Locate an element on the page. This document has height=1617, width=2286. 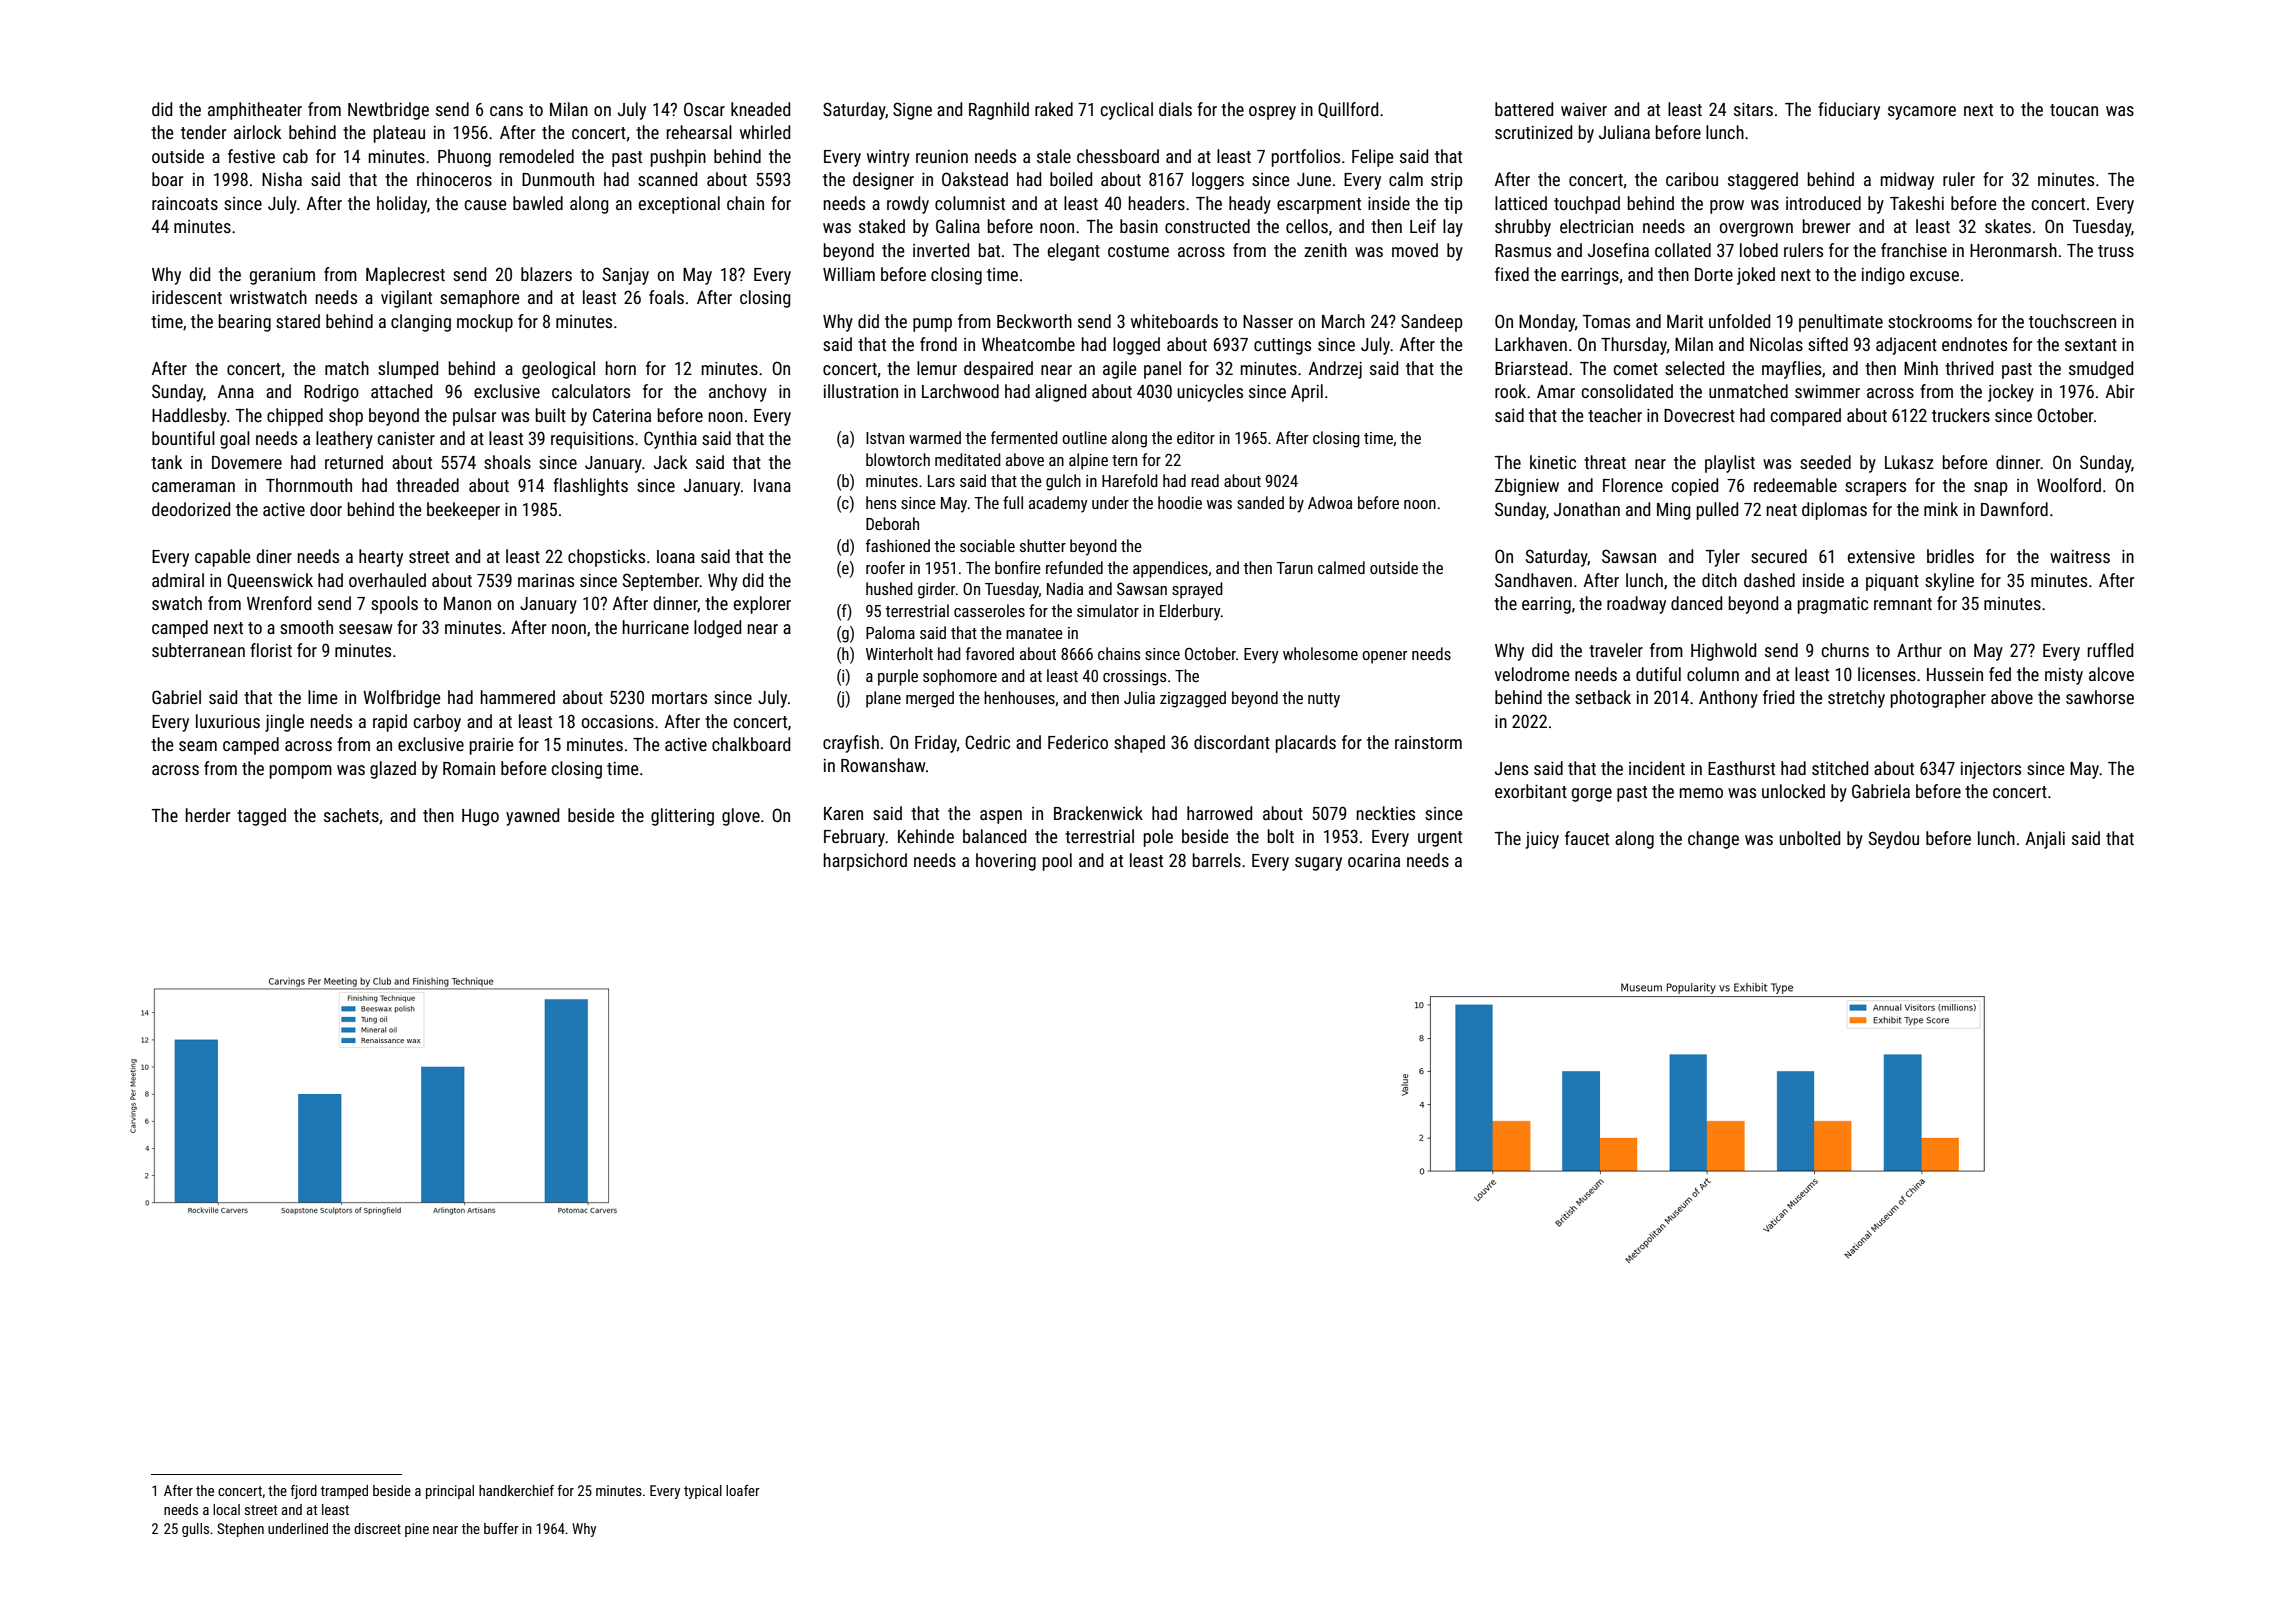
midway is located at coordinates (1907, 181).
